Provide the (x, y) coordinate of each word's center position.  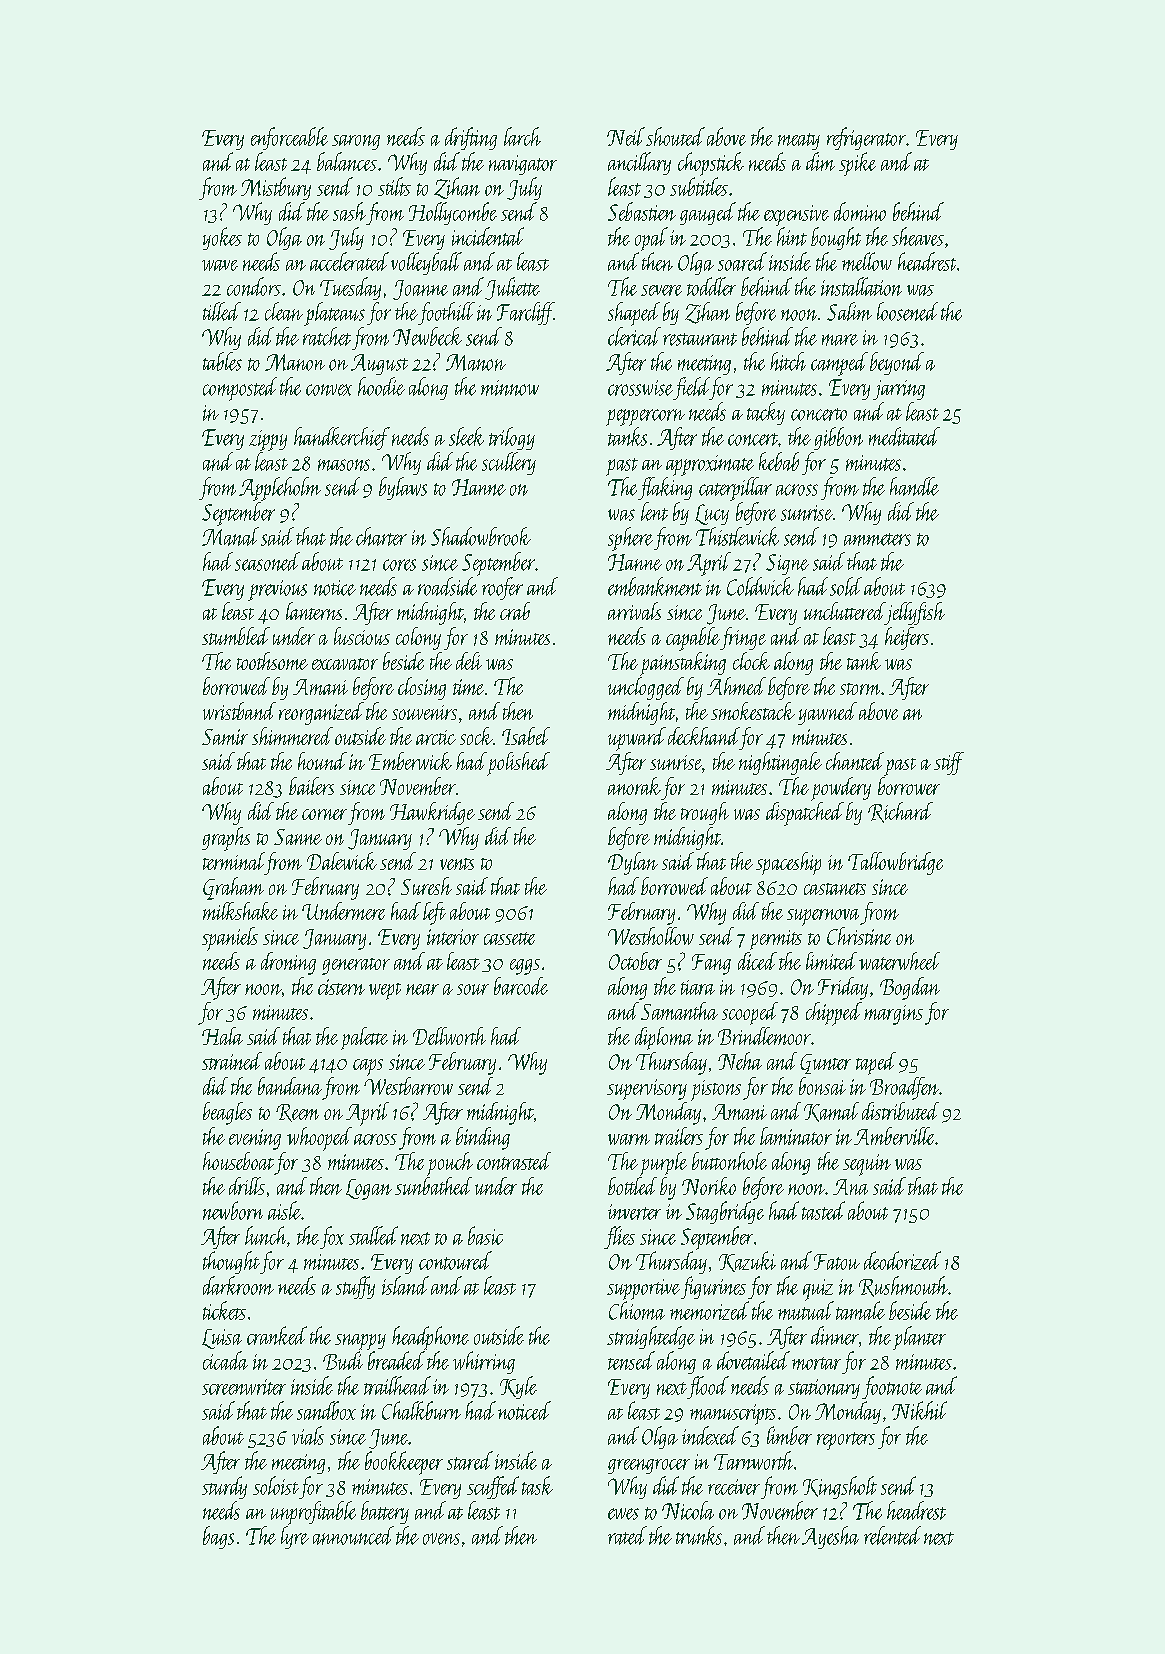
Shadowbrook (481, 536)
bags (218, 1537)
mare (840, 340)
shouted (675, 136)
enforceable (289, 138)
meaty (799, 141)
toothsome (272, 661)
